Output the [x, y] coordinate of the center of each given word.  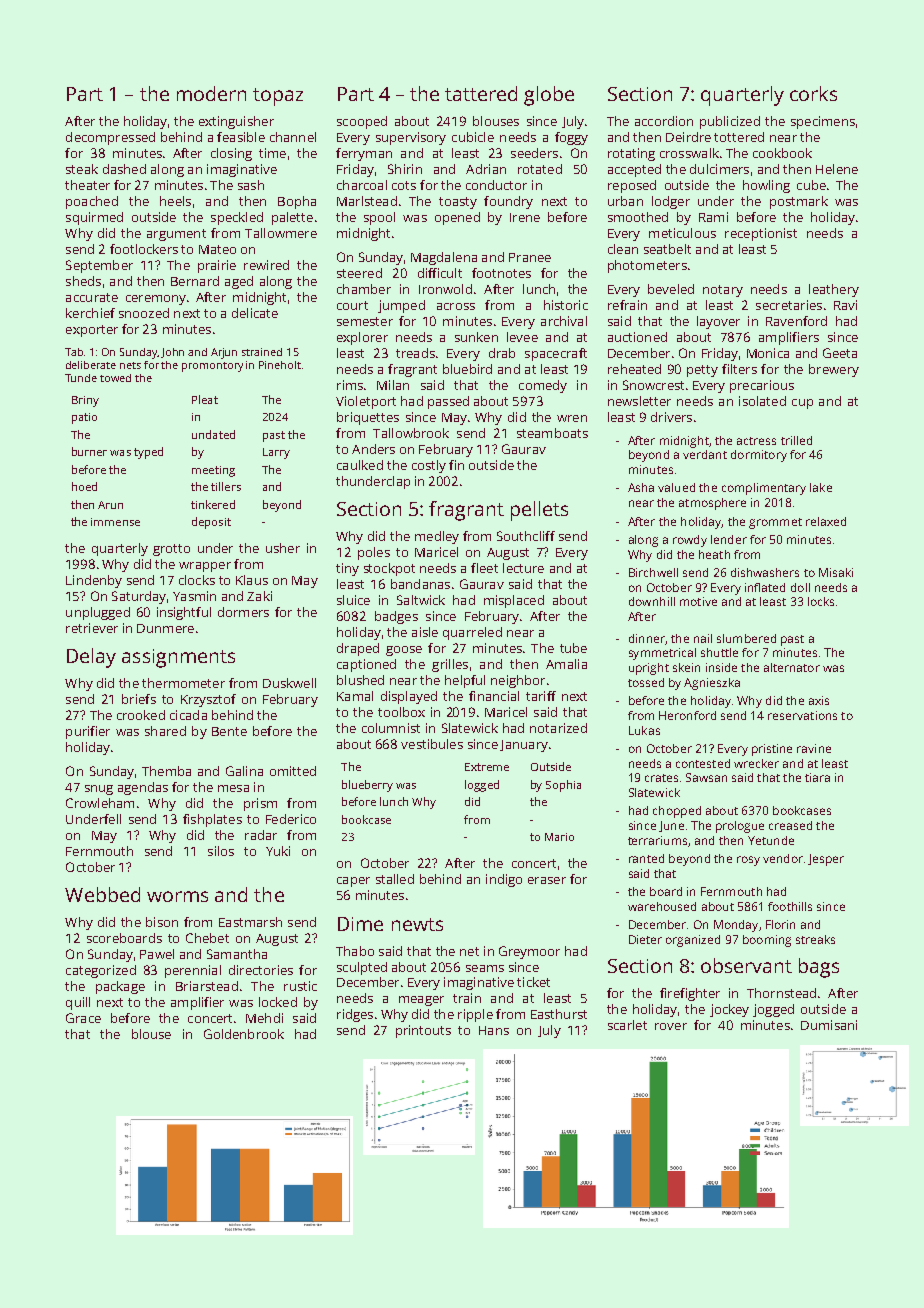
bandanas [420, 584]
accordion [664, 121]
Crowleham [100, 803]
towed [115, 378]
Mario [559, 837]
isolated [762, 401]
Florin [780, 924]
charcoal [362, 185]
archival [564, 321]
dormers [243, 612]
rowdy [690, 541]
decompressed [110, 138]
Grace [83, 1018]
